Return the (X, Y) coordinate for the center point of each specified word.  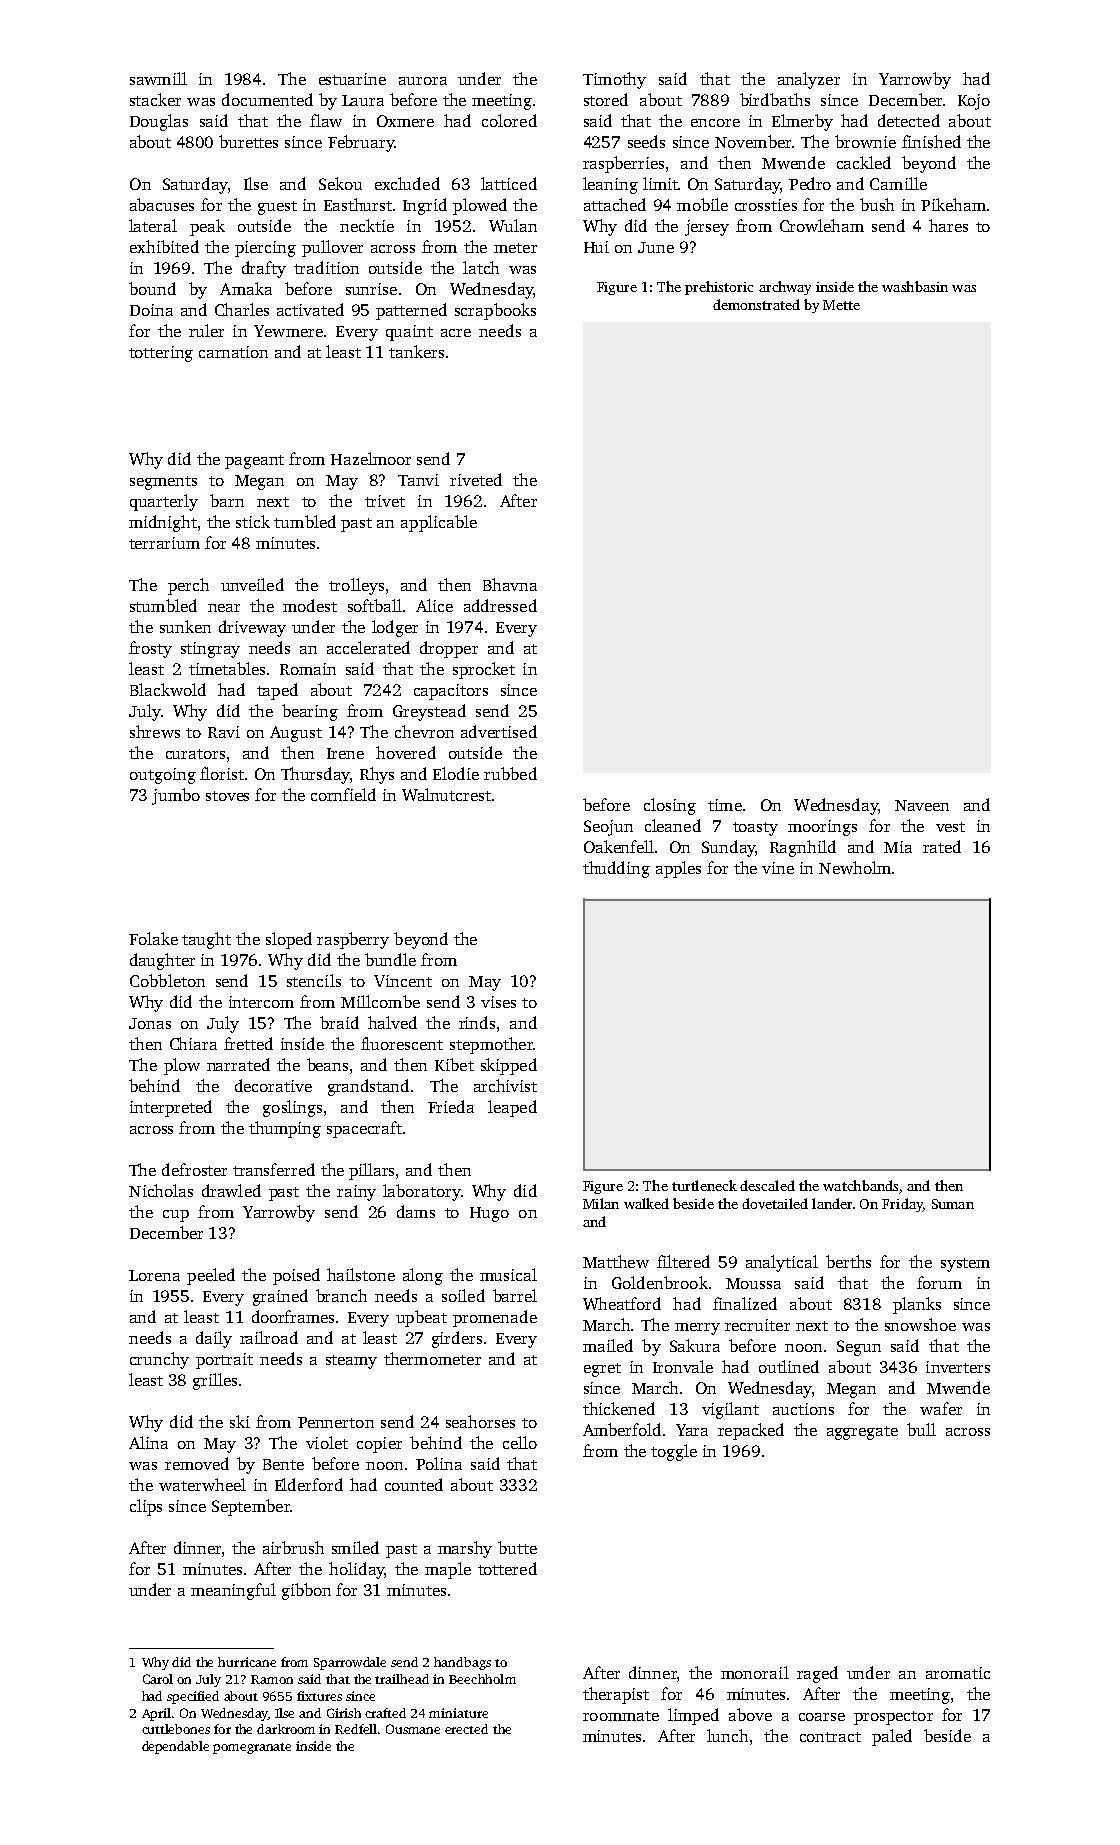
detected (909, 120)
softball (375, 605)
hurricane (247, 1662)
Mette (841, 305)
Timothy (614, 80)
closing (670, 806)
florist (222, 773)
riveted (476, 479)
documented (267, 99)
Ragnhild (803, 848)
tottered (507, 1568)
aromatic (958, 1673)
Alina (148, 1442)
